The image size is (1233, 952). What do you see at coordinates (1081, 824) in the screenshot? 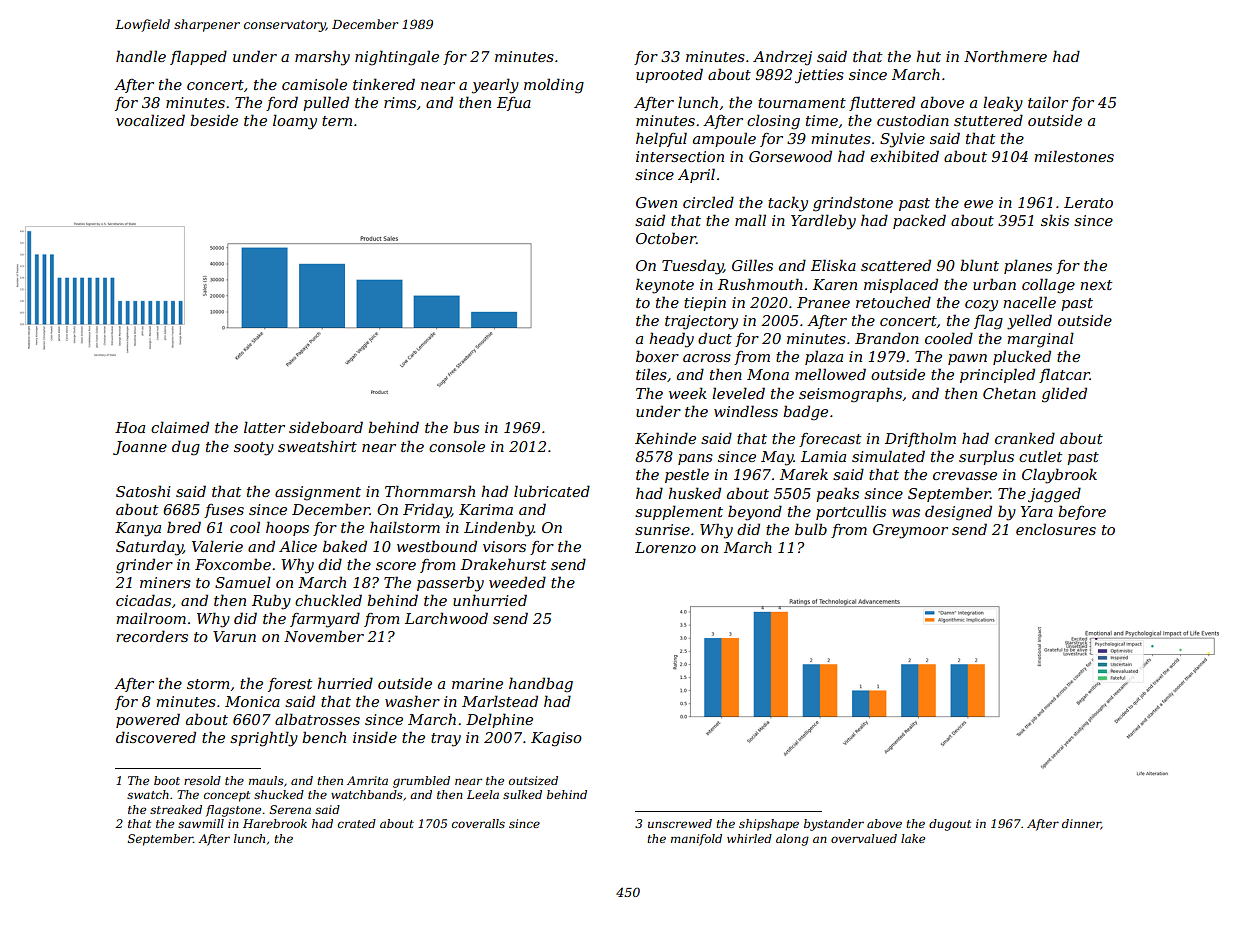
I see `dinner` at bounding box center [1081, 824].
